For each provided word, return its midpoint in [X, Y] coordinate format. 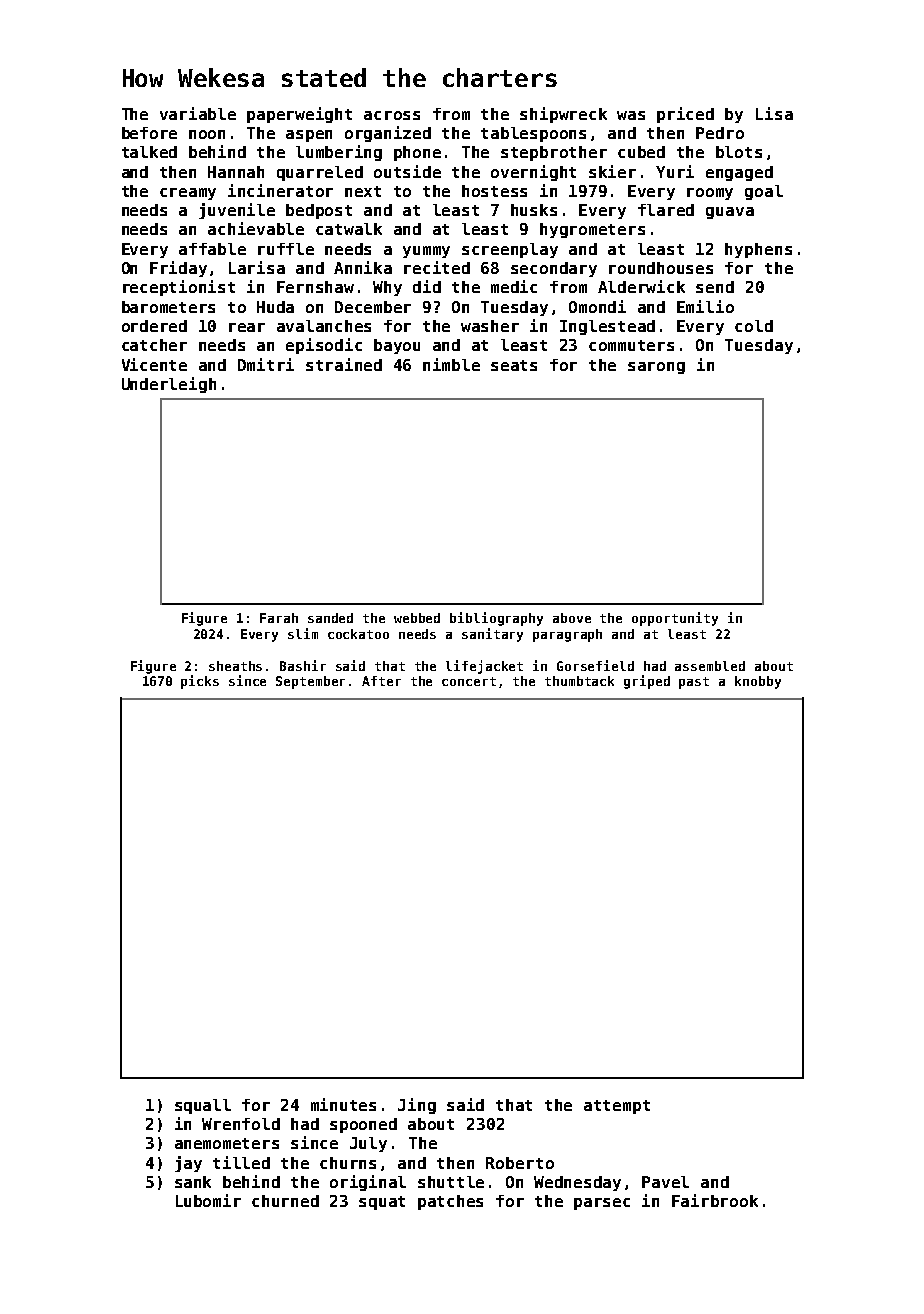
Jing [417, 1106]
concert [469, 681]
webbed [417, 618]
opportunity [675, 619]
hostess [494, 191]
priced [685, 115]
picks [200, 682]
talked [149, 152]
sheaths [235, 666]
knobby [758, 682]
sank [193, 1182]
